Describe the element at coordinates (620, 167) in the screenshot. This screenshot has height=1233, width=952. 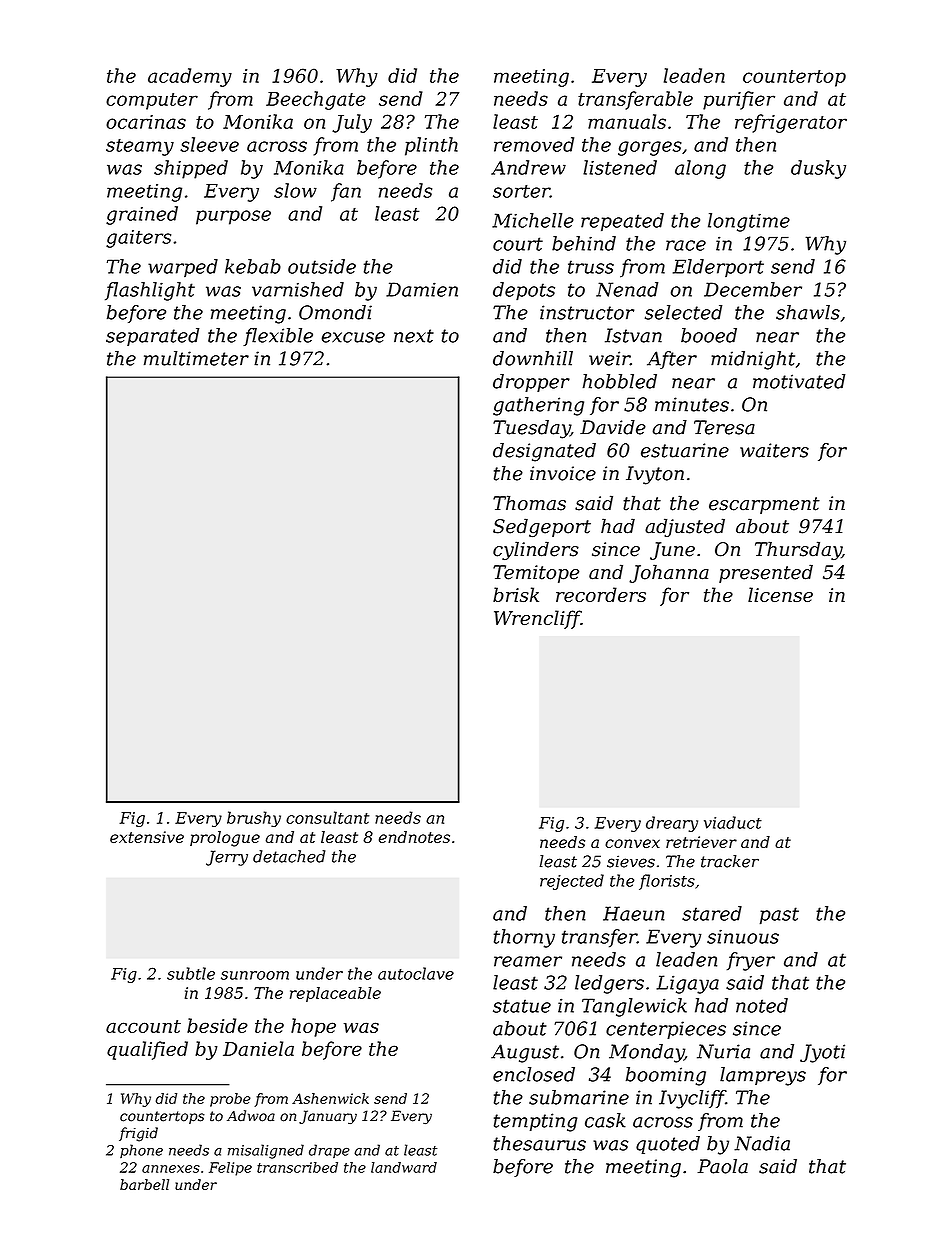
I see `listened` at that location.
